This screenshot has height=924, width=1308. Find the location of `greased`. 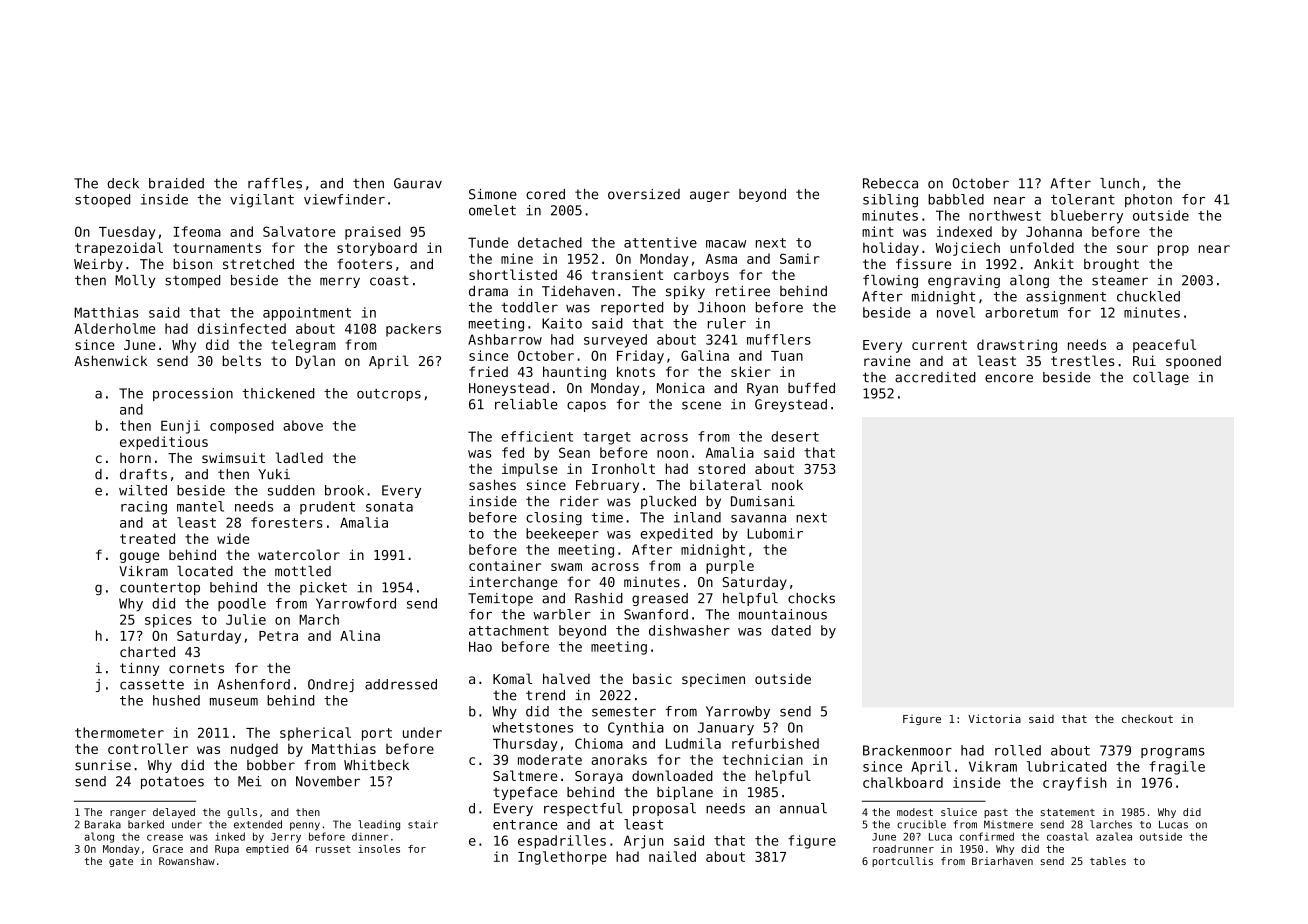

greased is located at coordinates (660, 599).
